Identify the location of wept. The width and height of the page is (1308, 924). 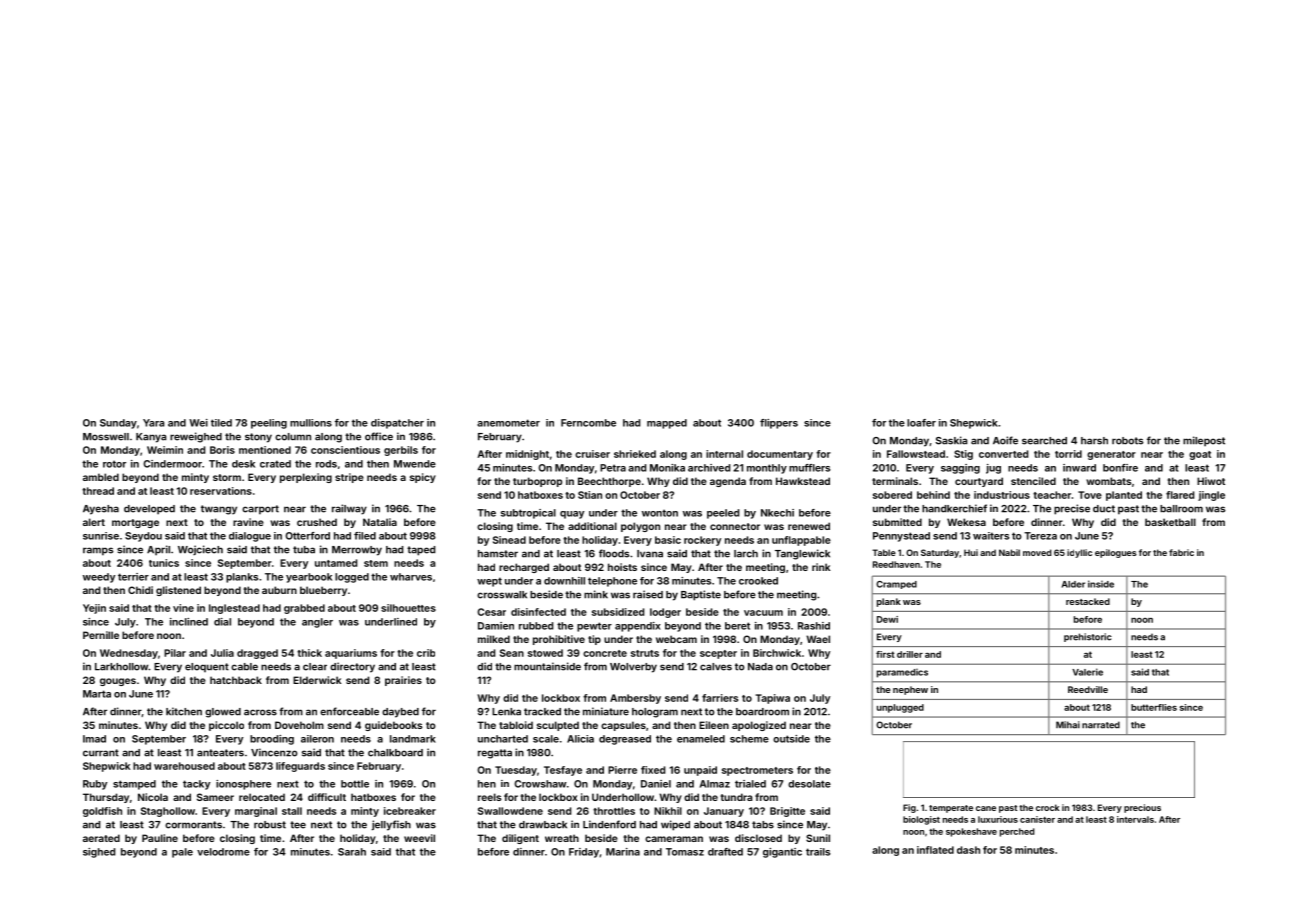
(489, 582).
